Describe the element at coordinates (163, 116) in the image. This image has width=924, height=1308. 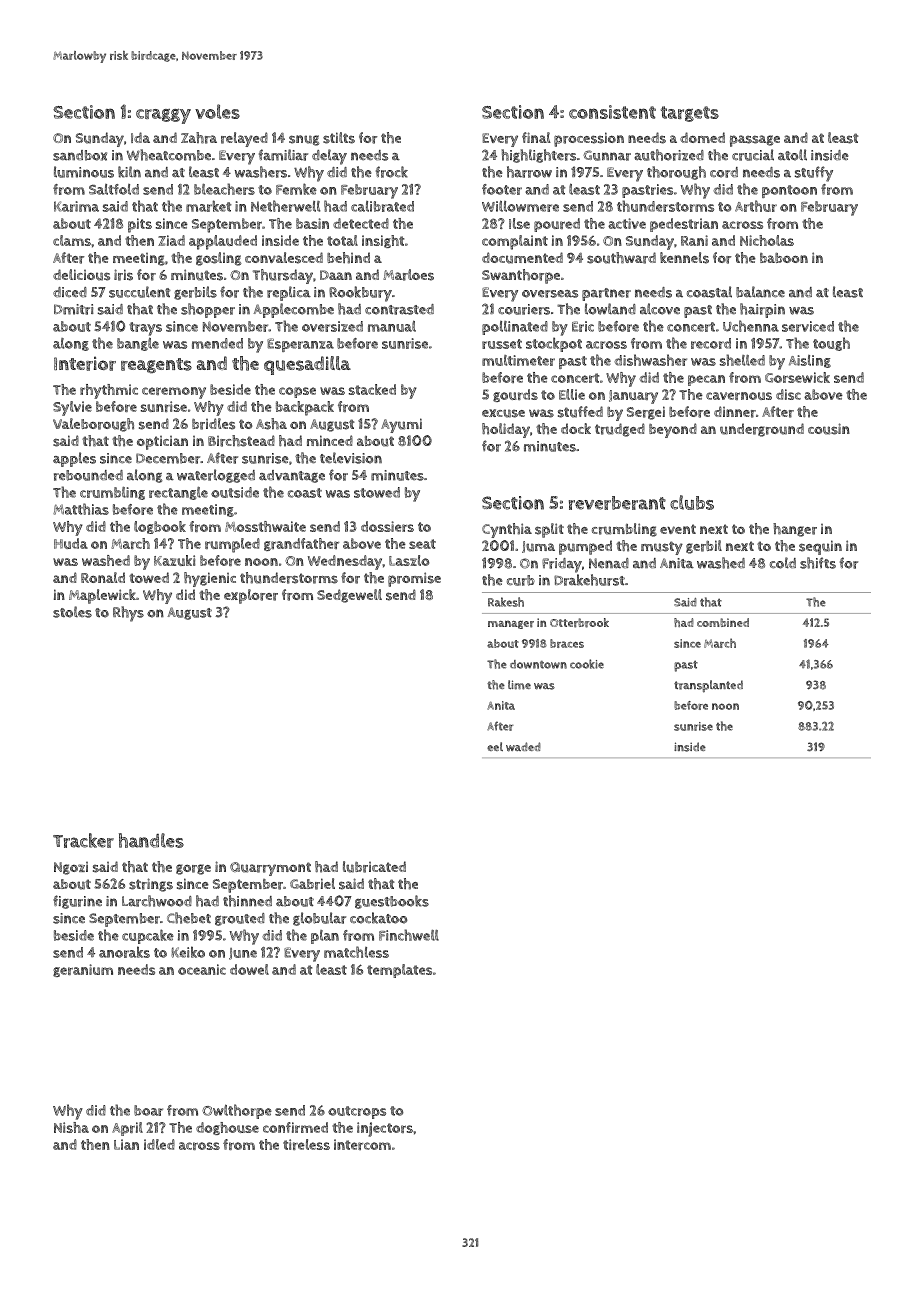
I see `craggy` at that location.
